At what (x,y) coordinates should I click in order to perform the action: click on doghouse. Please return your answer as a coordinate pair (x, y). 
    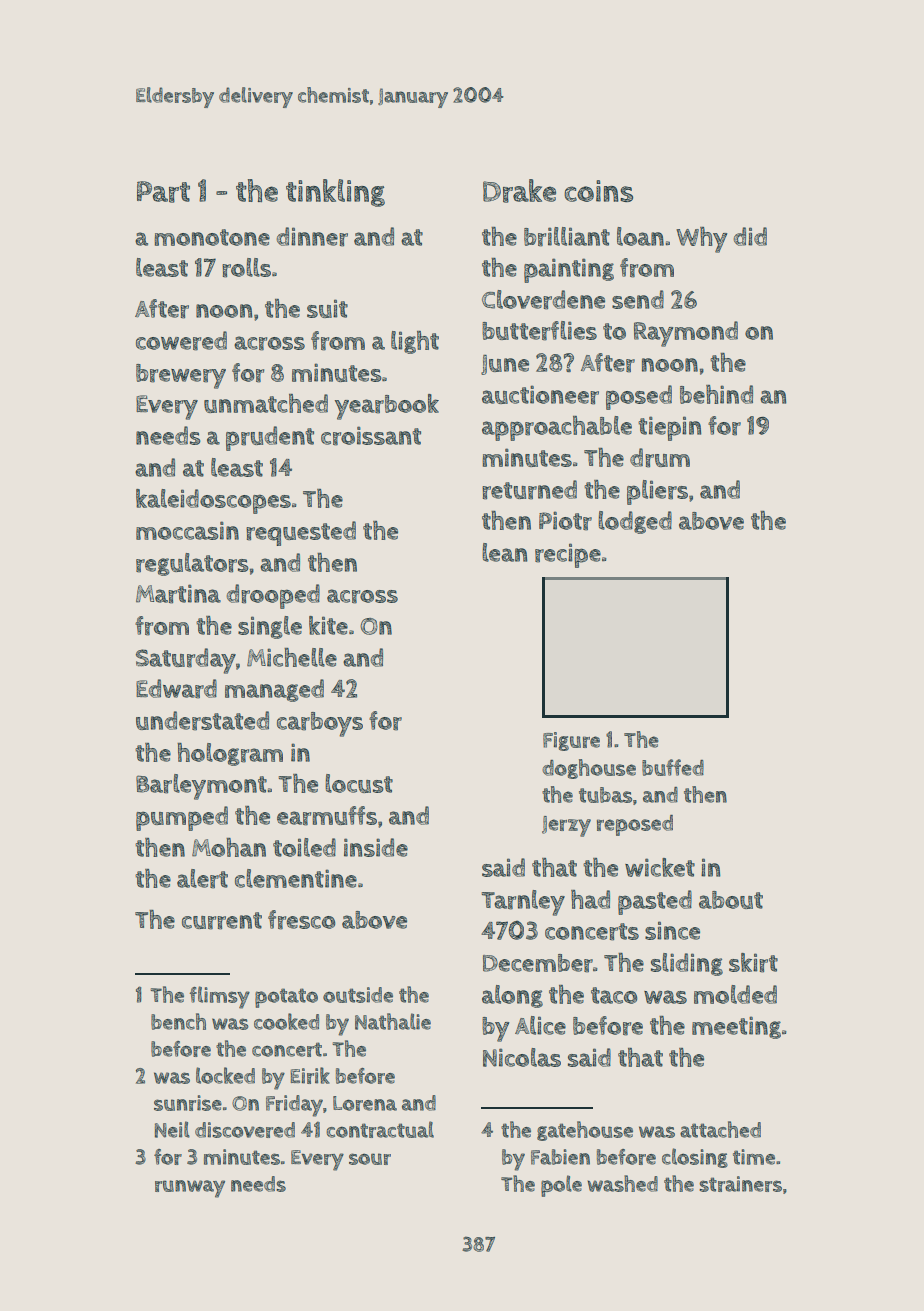
    Looking at the image, I should click on (589, 769).
